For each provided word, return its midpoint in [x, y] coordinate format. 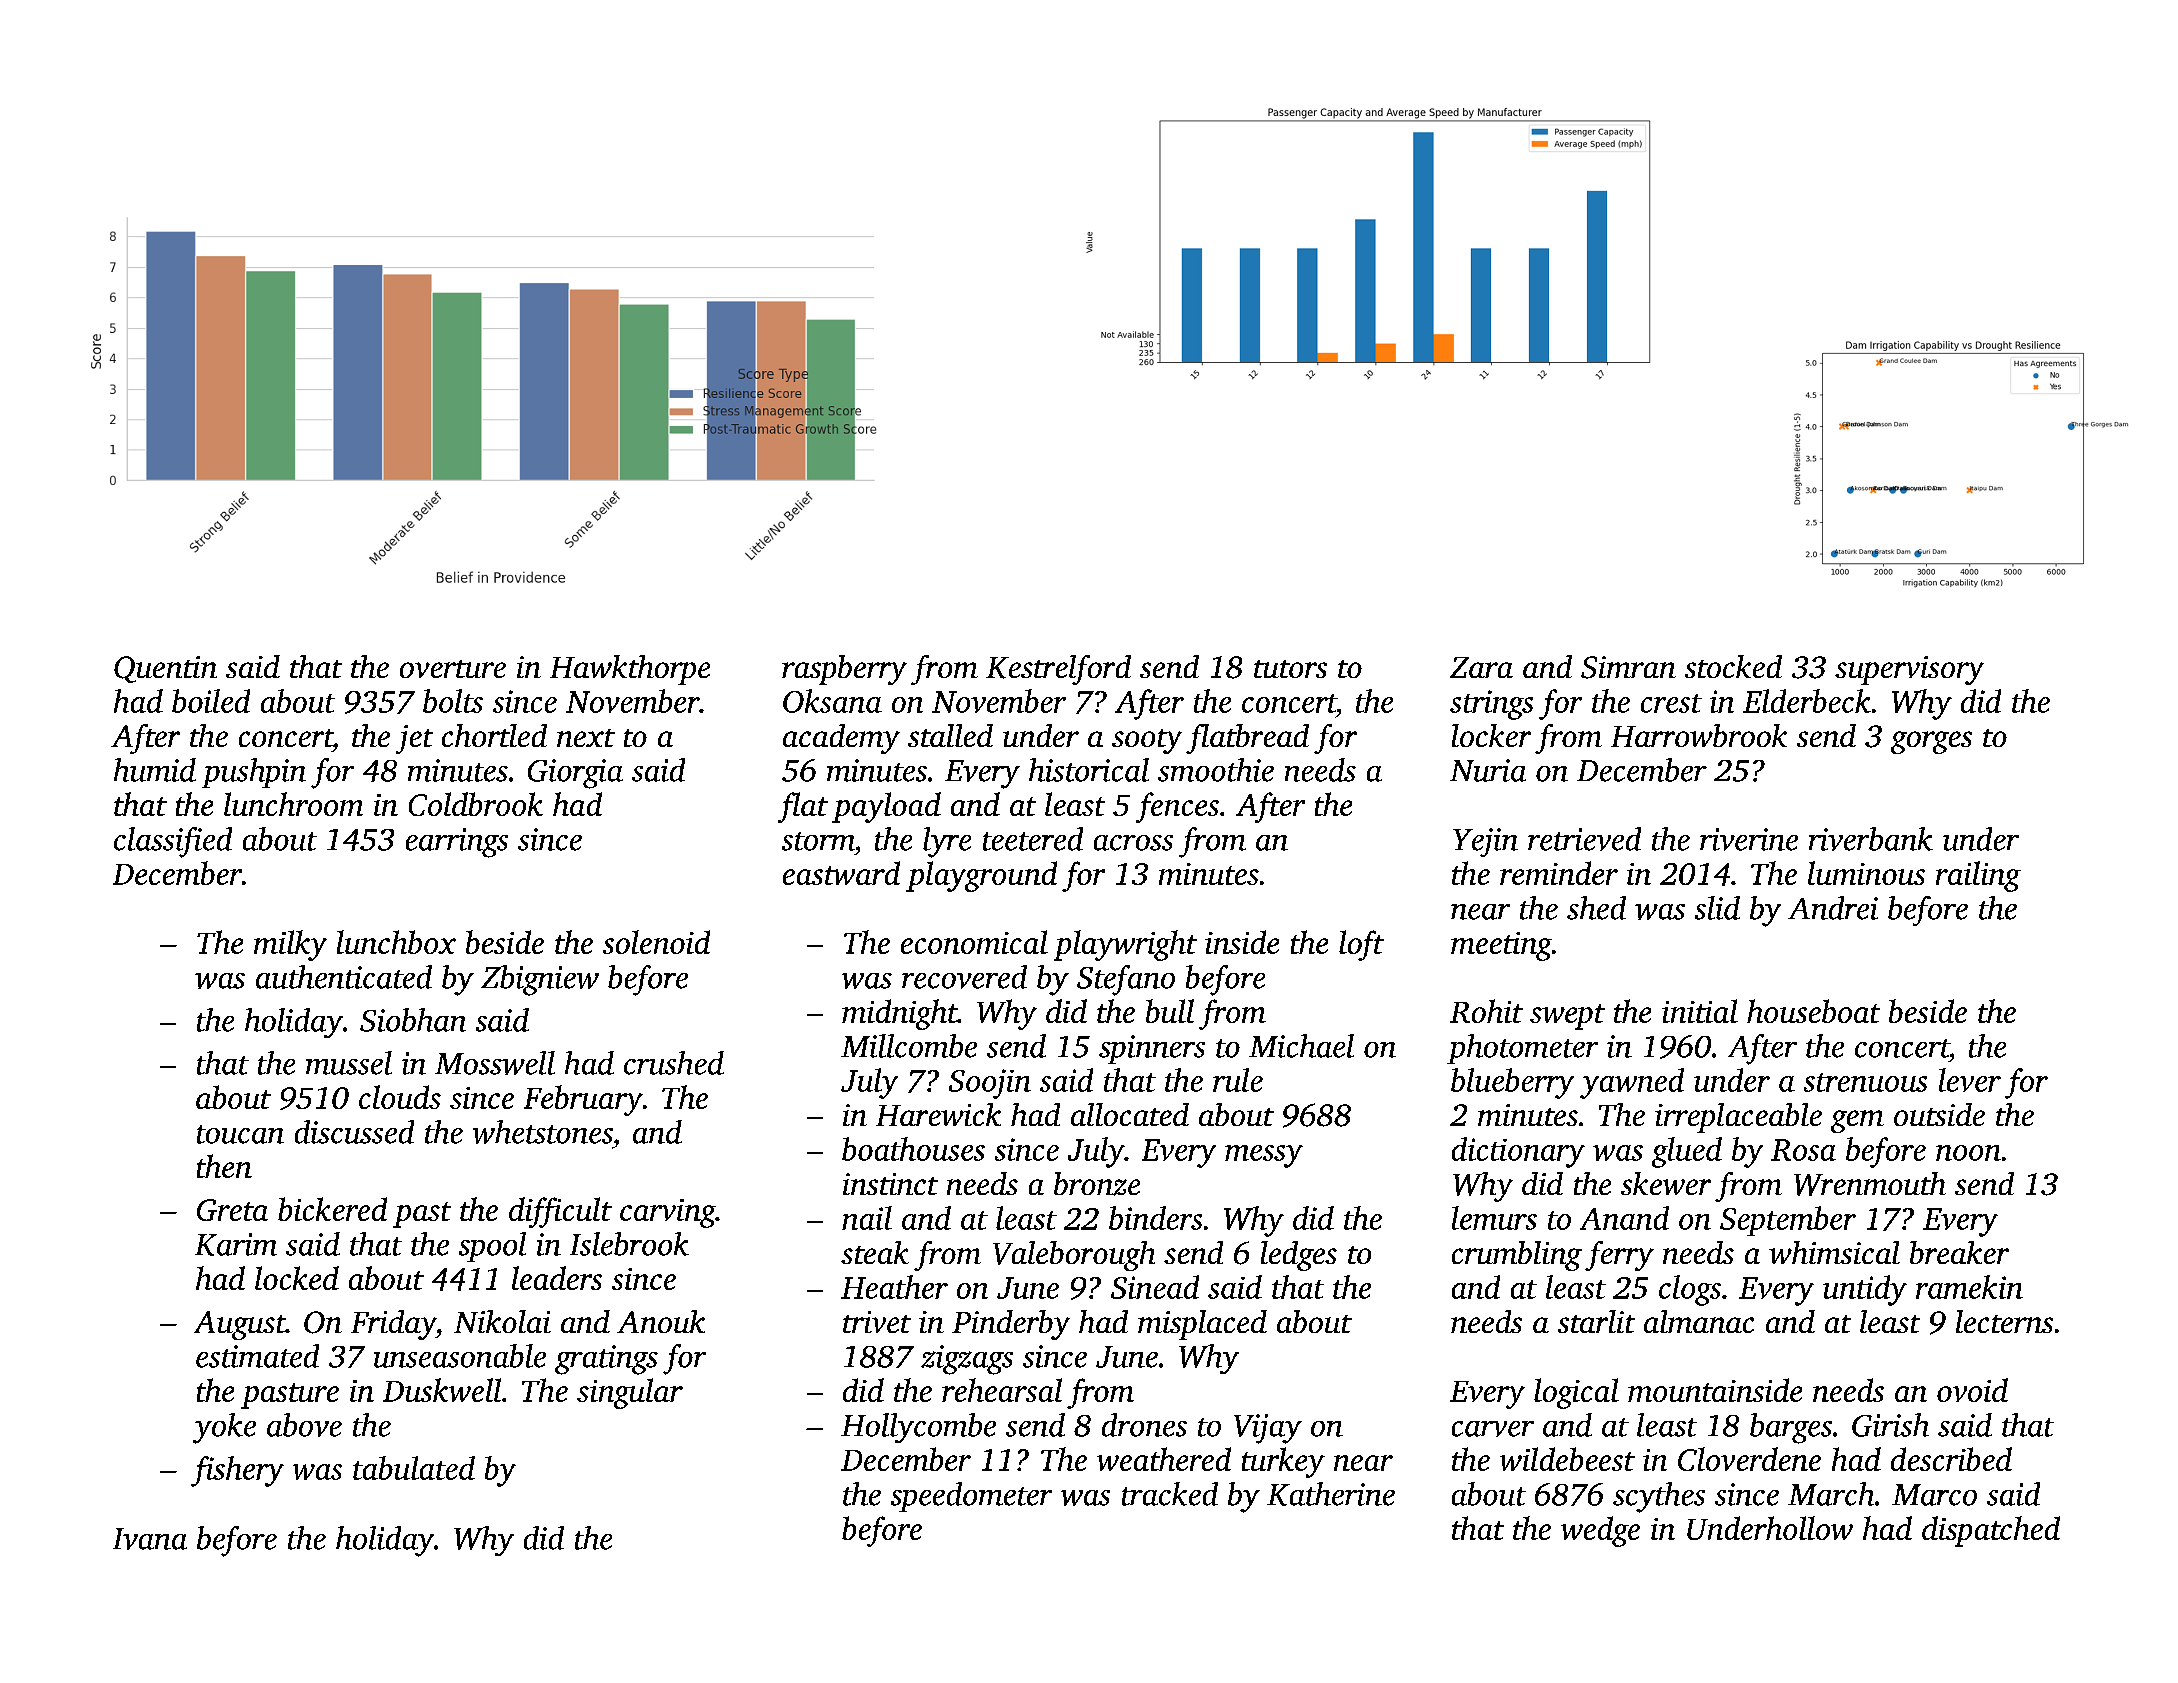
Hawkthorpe [630, 670]
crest [1671, 703]
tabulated [414, 1468]
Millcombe [909, 1046]
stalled [950, 735]
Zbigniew [540, 980]
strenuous [1865, 1082]
